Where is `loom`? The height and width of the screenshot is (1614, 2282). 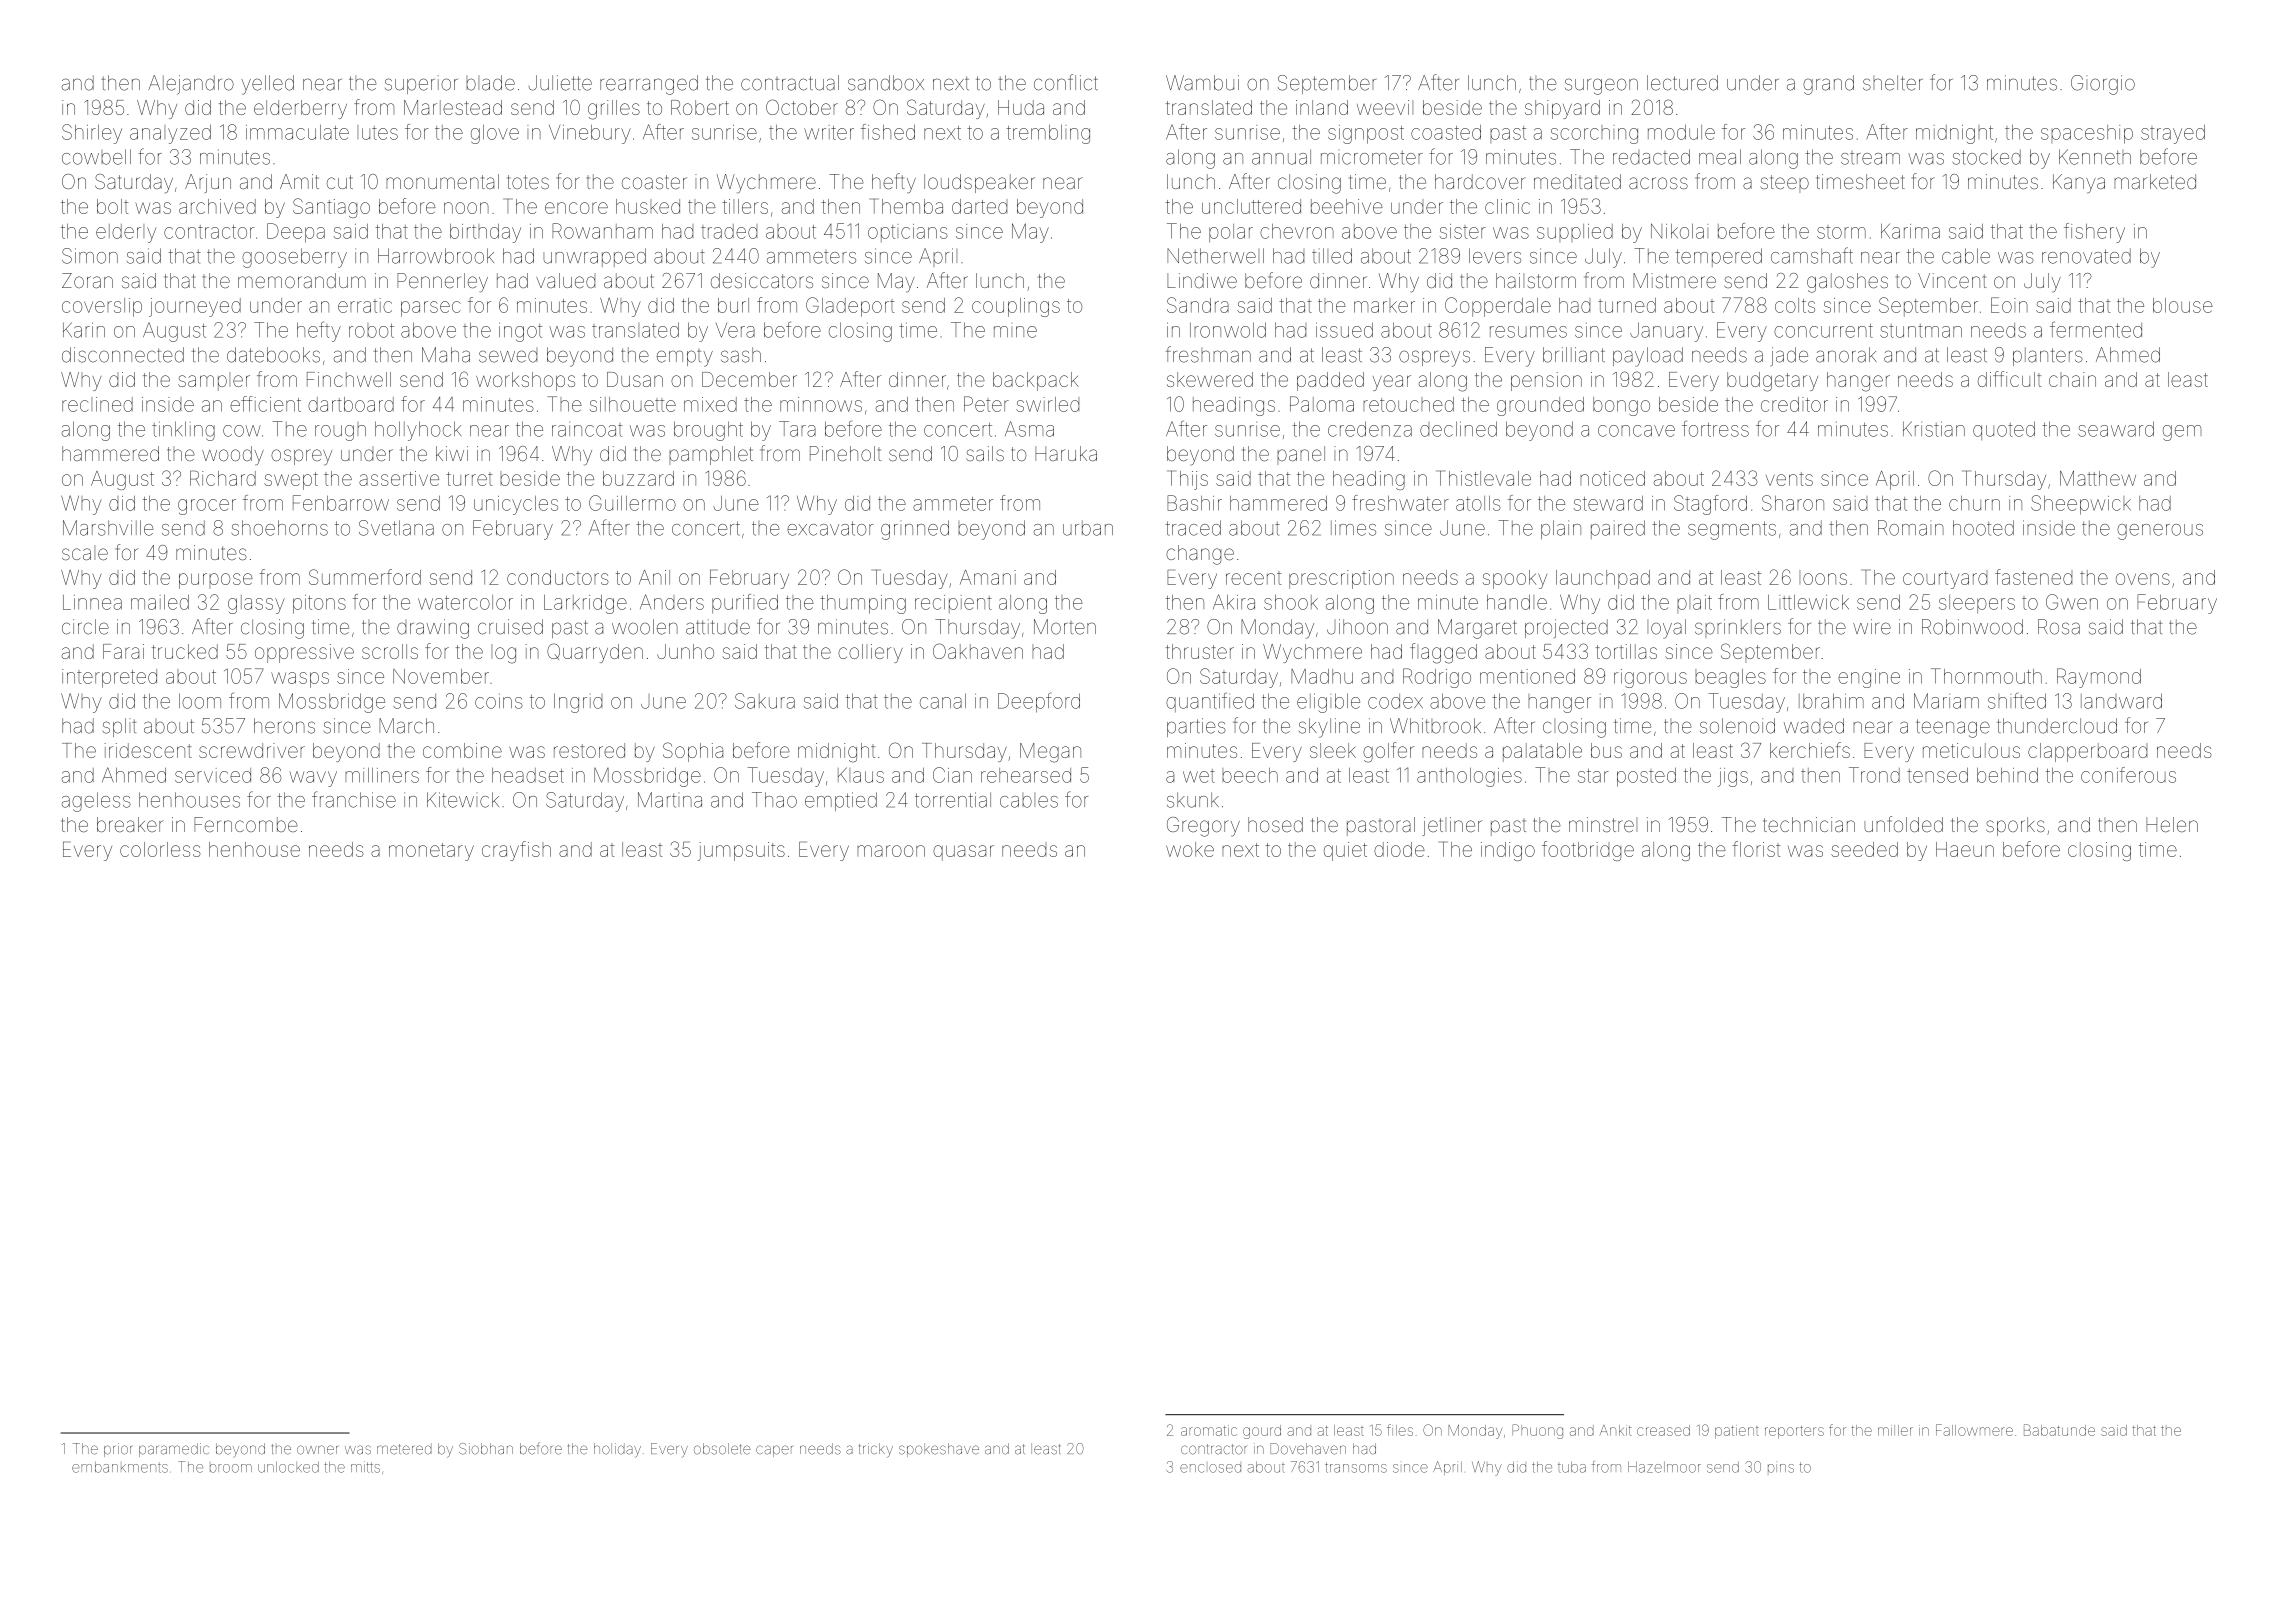 loom is located at coordinates (200, 701).
